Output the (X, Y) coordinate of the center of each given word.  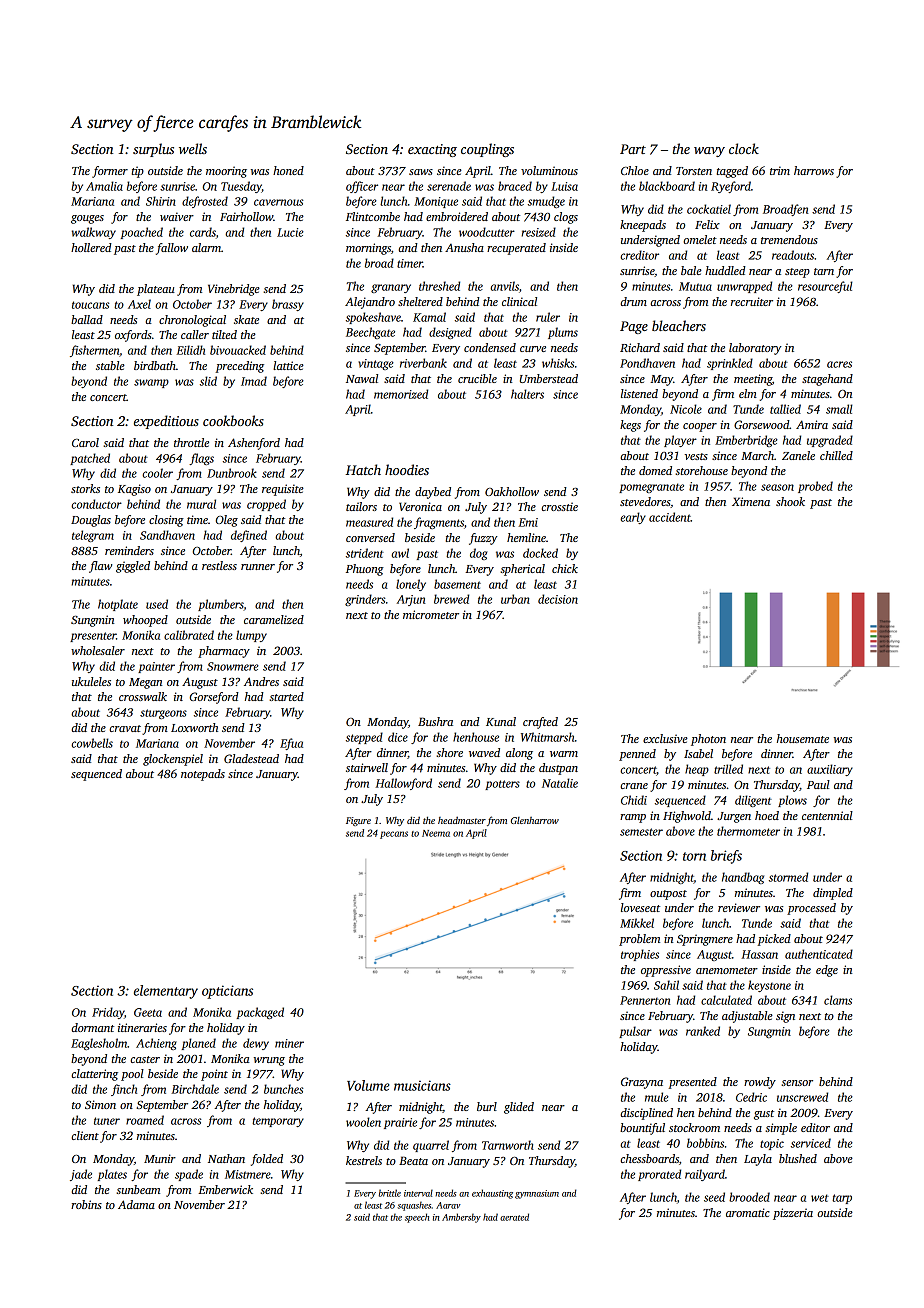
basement (457, 584)
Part (633, 149)
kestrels (364, 1160)
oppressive (666, 971)
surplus (153, 150)
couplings (487, 150)
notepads (203, 775)
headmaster (462, 820)
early (633, 518)
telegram (93, 536)
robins (86, 1204)
